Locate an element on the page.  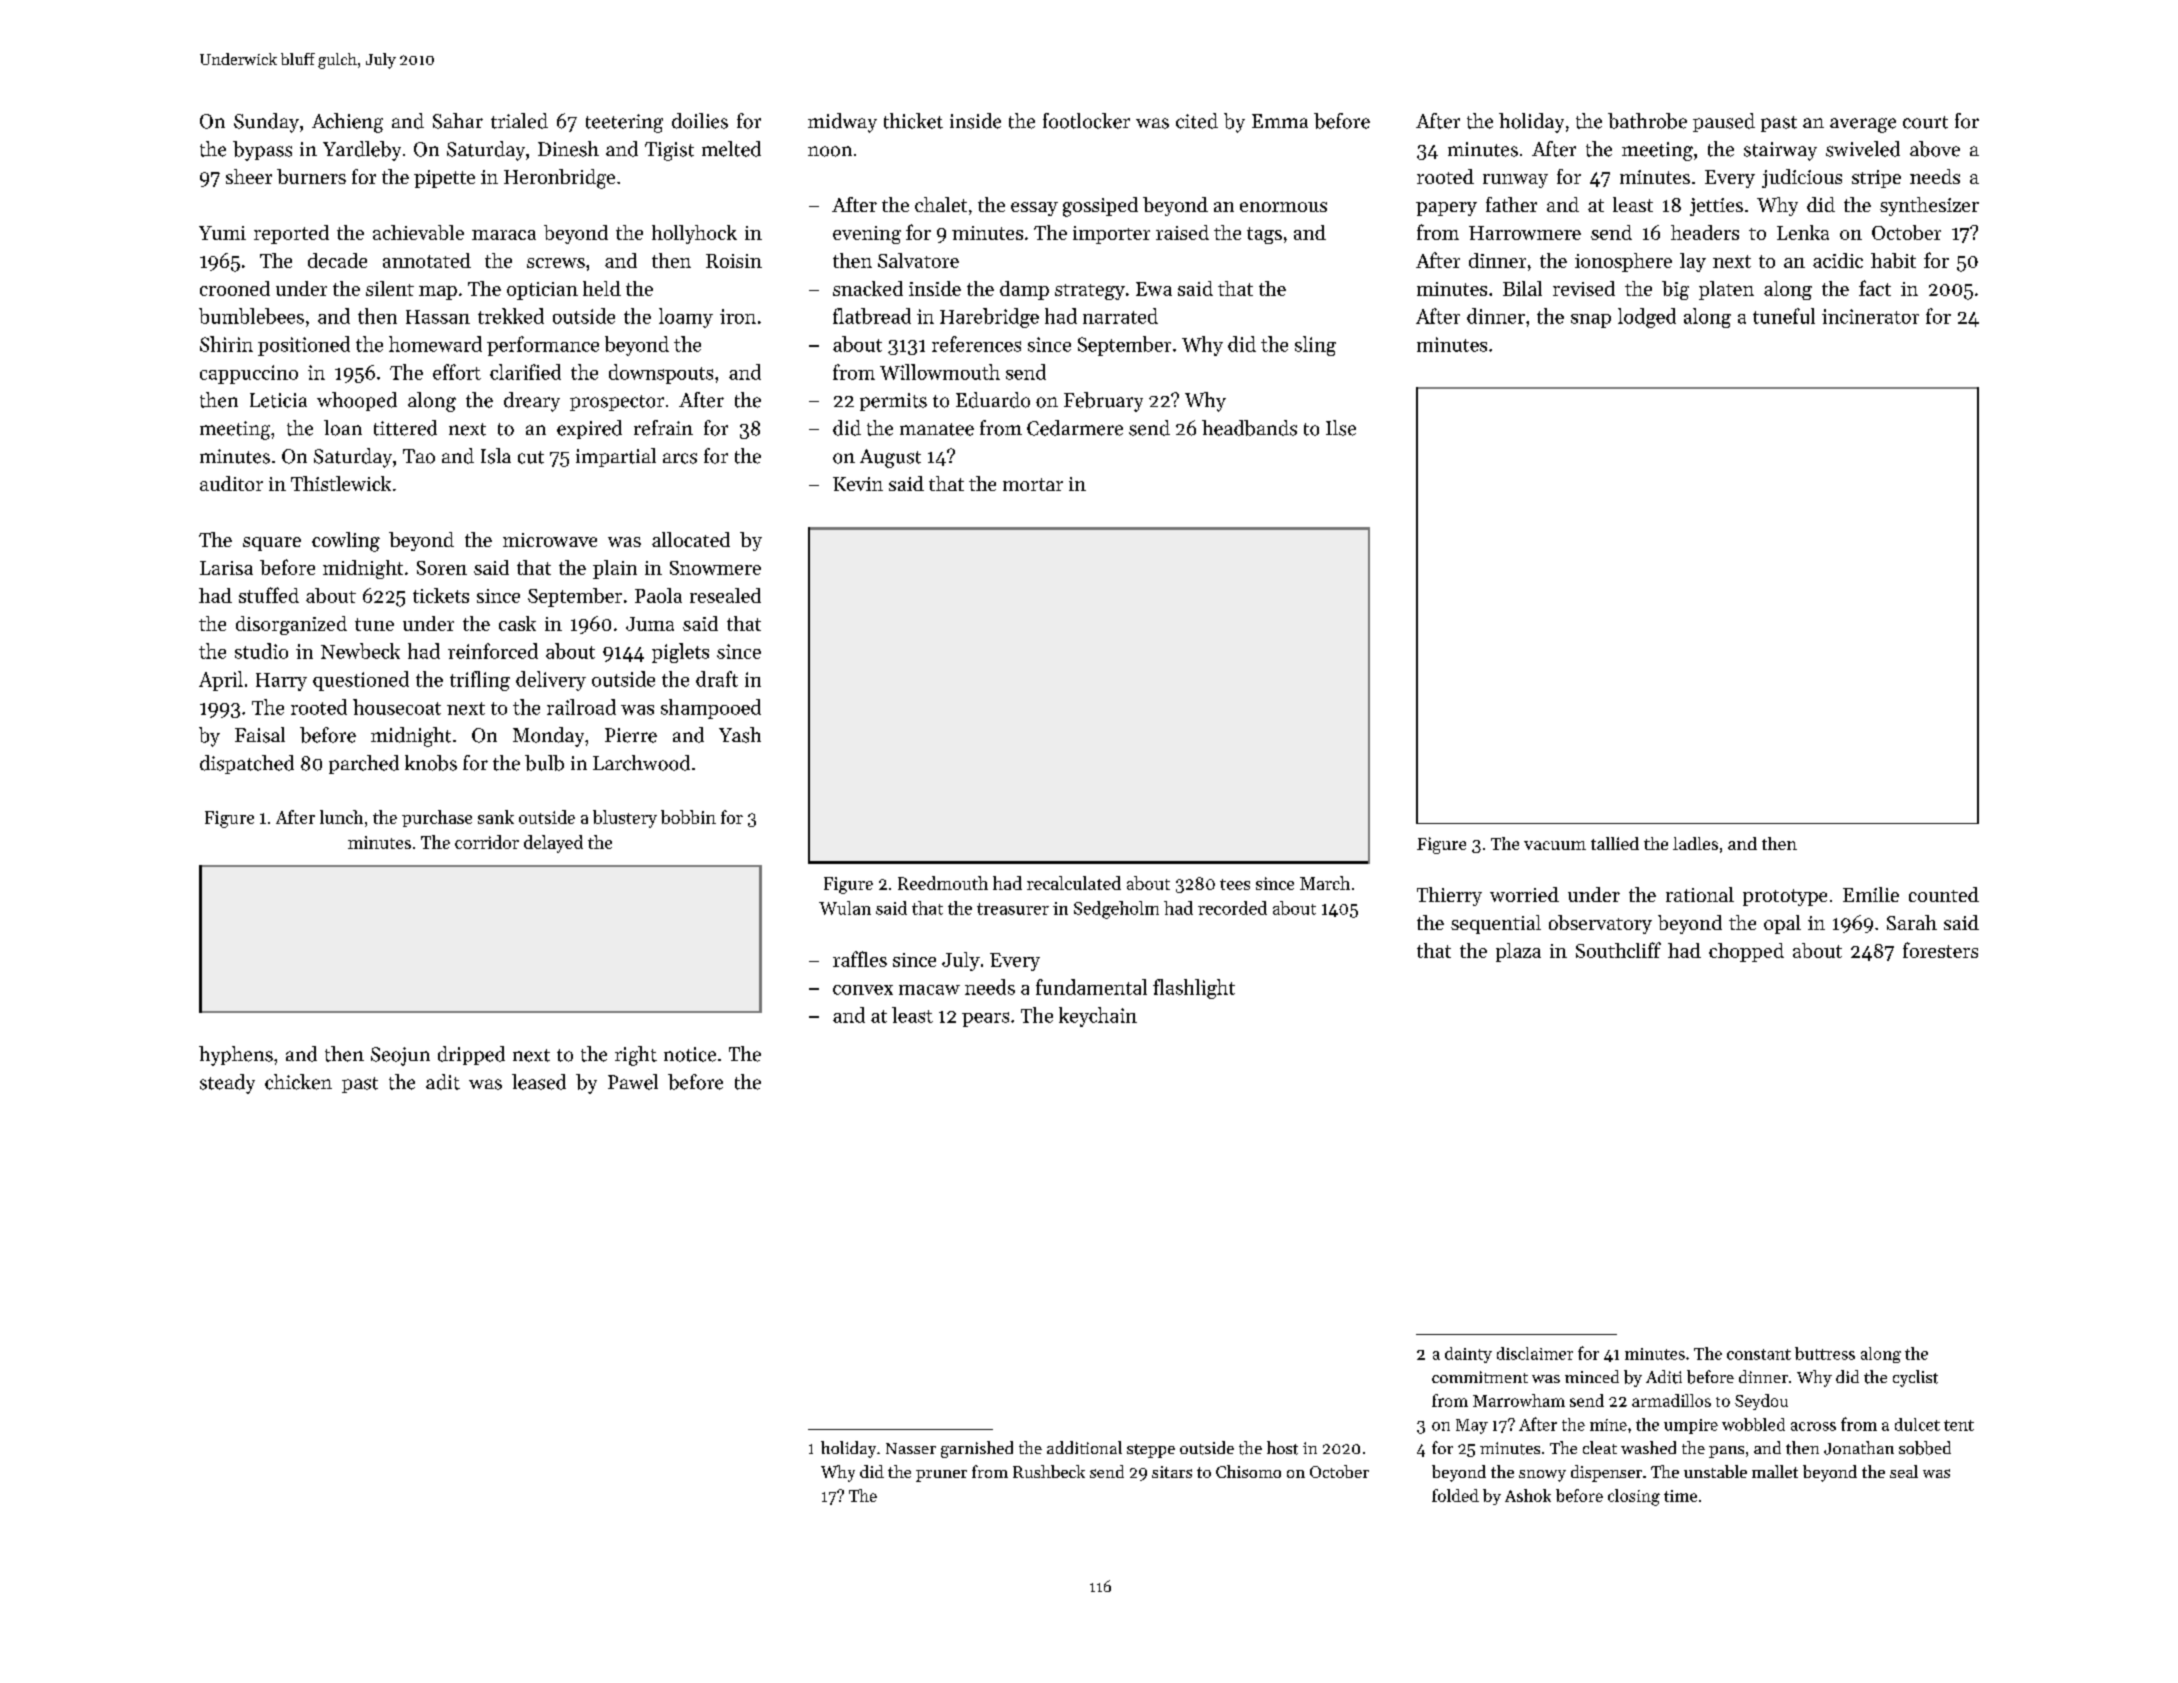
recalculated is located at coordinates (1074, 883).
